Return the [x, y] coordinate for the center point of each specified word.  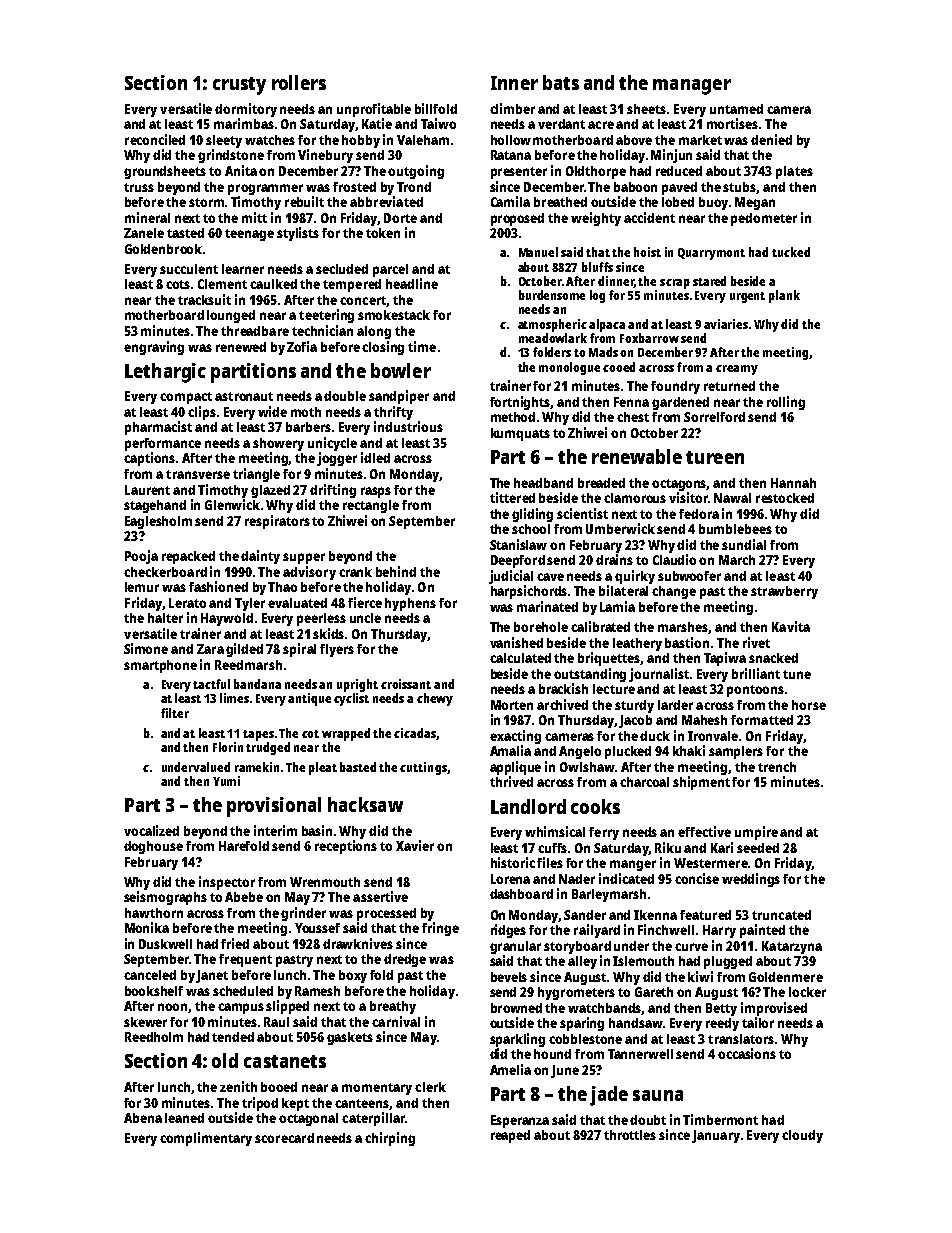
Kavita [791, 626]
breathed [560, 202]
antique [309, 699]
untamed [736, 109]
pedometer [764, 219]
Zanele [144, 233]
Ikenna [655, 915]
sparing [582, 1024]
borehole [541, 627]
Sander [585, 915]
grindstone [231, 156]
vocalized [151, 830]
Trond [414, 187]
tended [233, 1037]
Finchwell [666, 929]
